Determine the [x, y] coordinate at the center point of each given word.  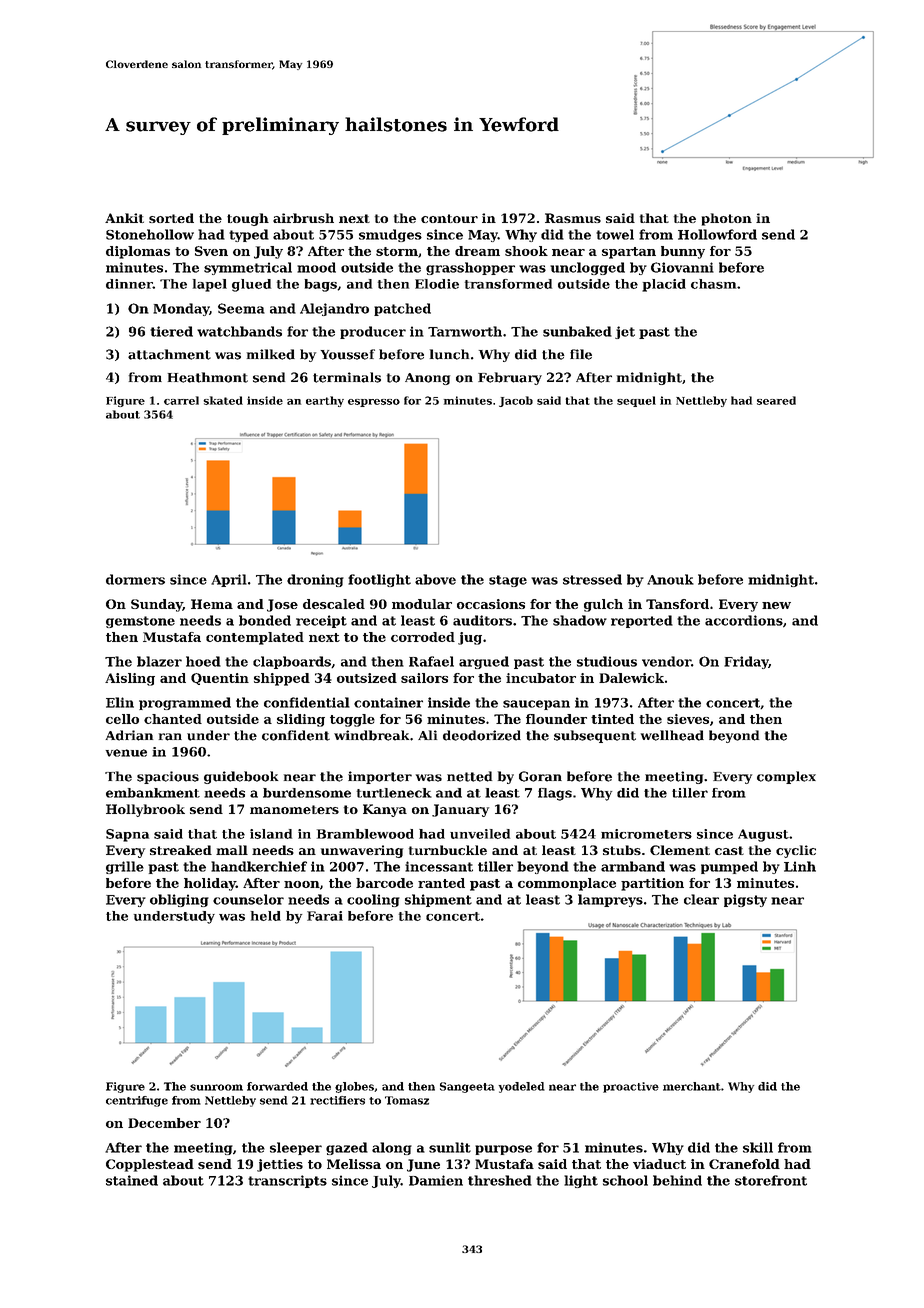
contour [449, 218]
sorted [171, 218]
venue [126, 753]
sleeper [296, 1148]
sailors [424, 678]
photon [727, 219]
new [776, 605]
